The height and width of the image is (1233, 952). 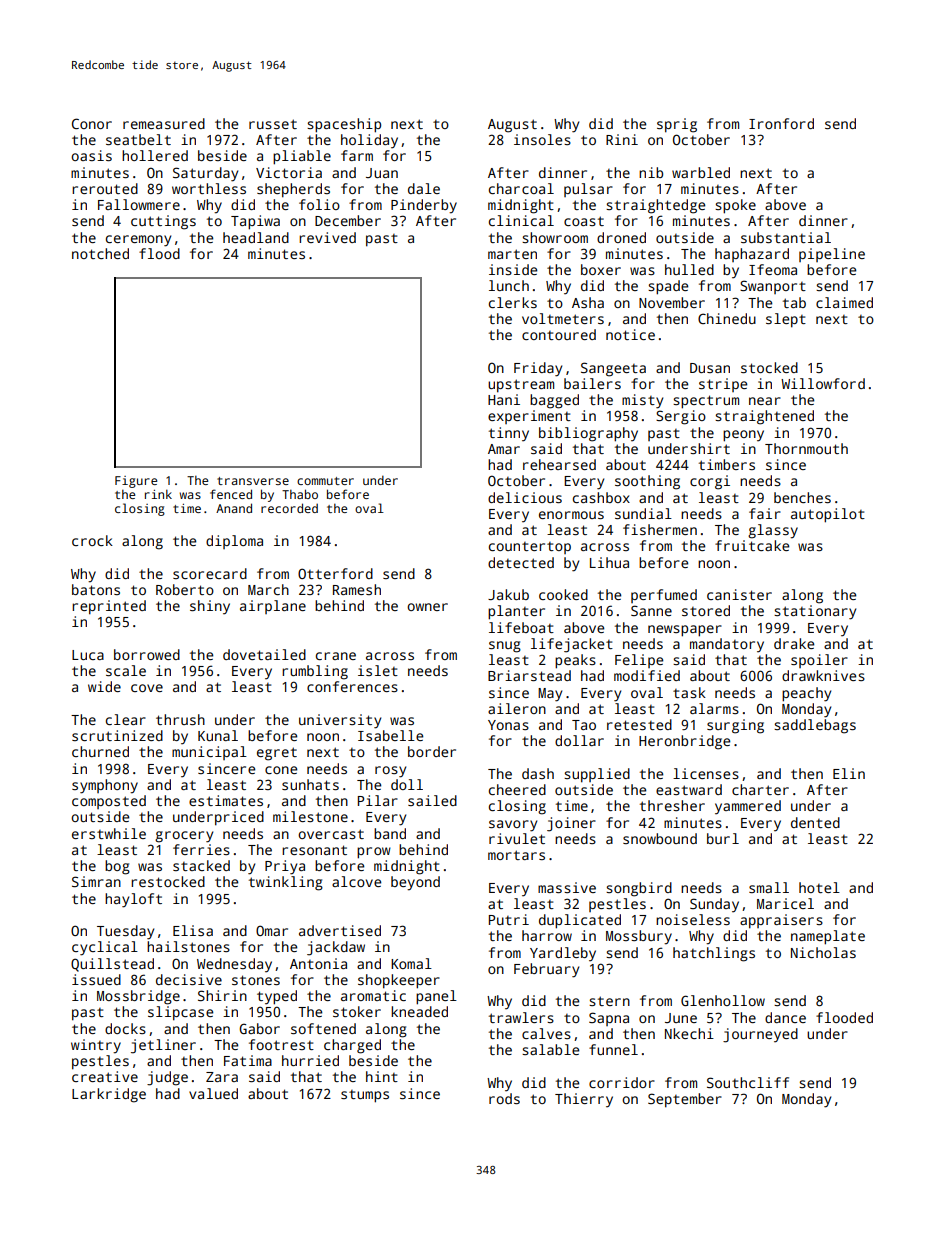 I want to click on Quillstead, so click(x=112, y=965).
